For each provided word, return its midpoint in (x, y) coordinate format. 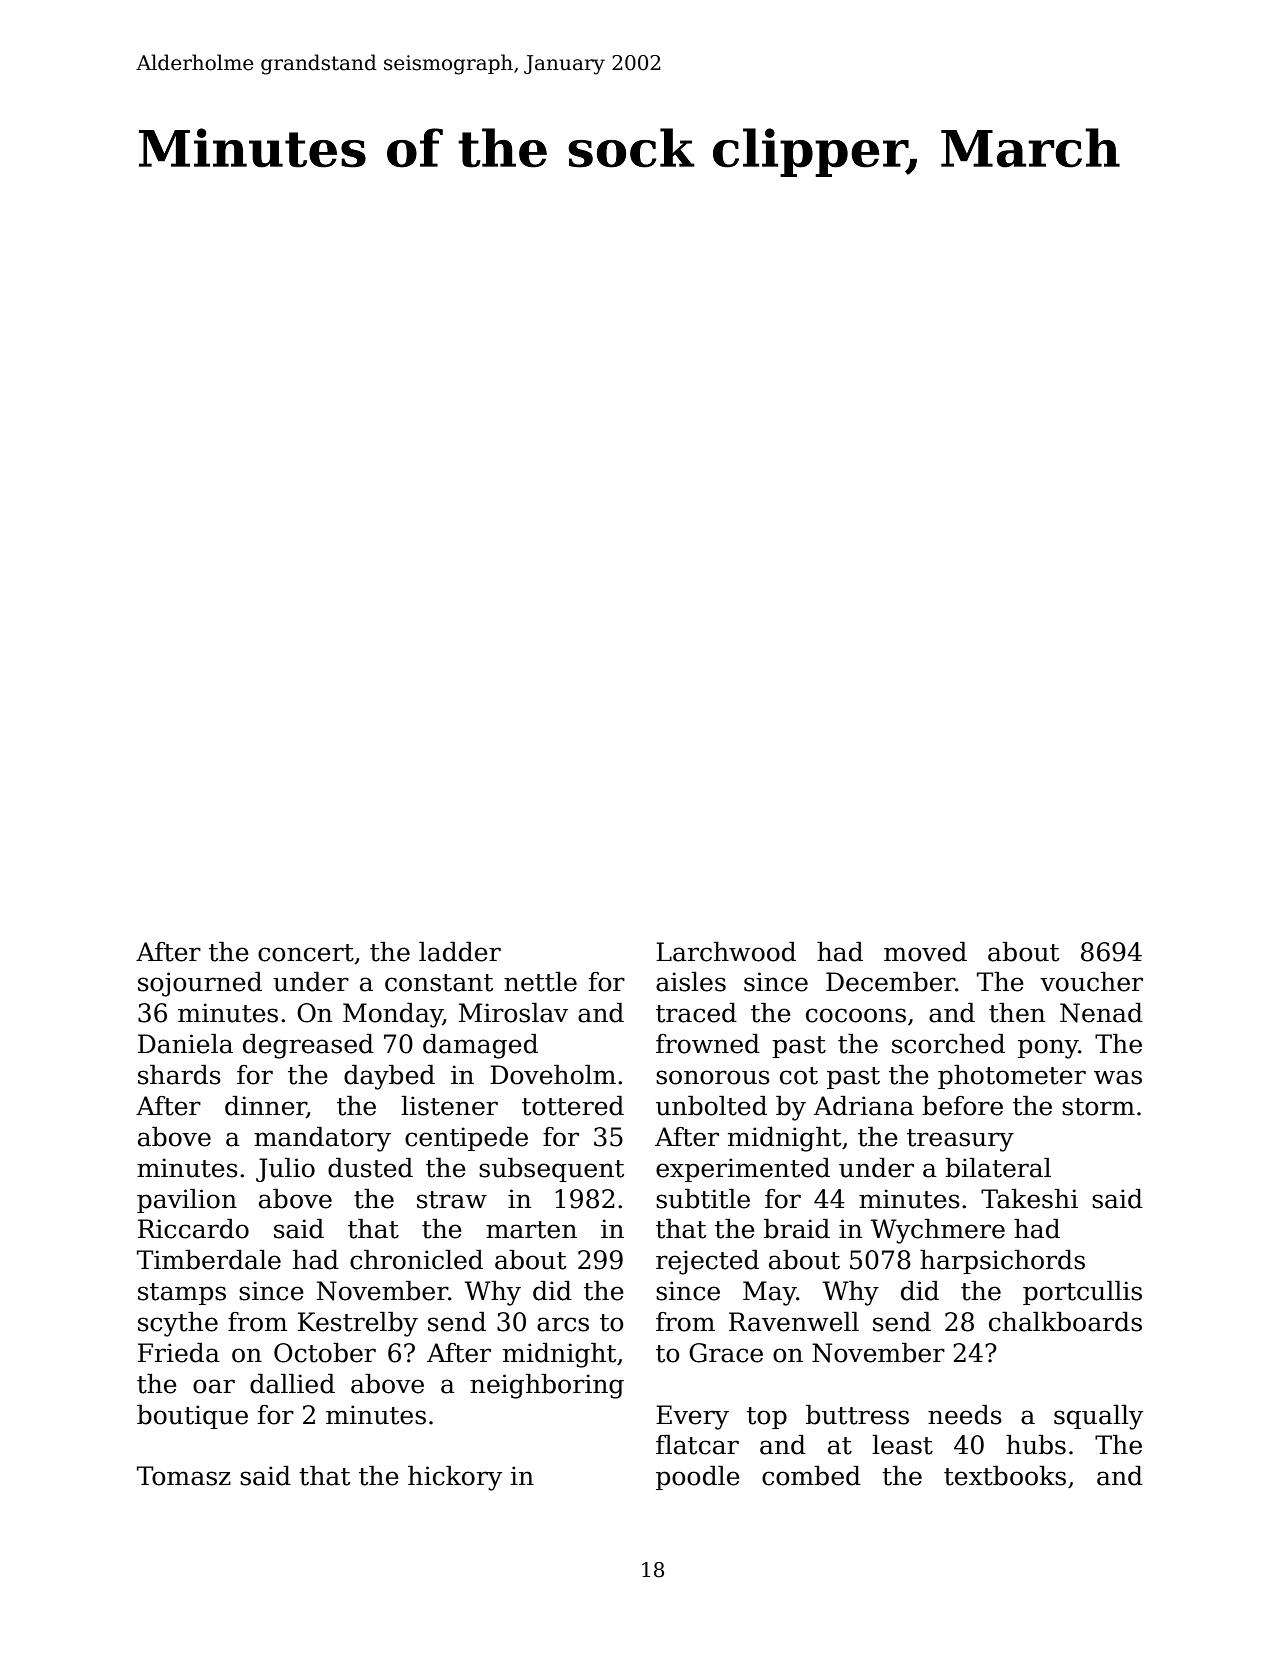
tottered (573, 1106)
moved (925, 952)
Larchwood (726, 952)
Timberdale (209, 1260)
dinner (266, 1107)
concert (306, 953)
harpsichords (1002, 1262)
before (962, 1106)
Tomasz (184, 1476)
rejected (707, 1262)
